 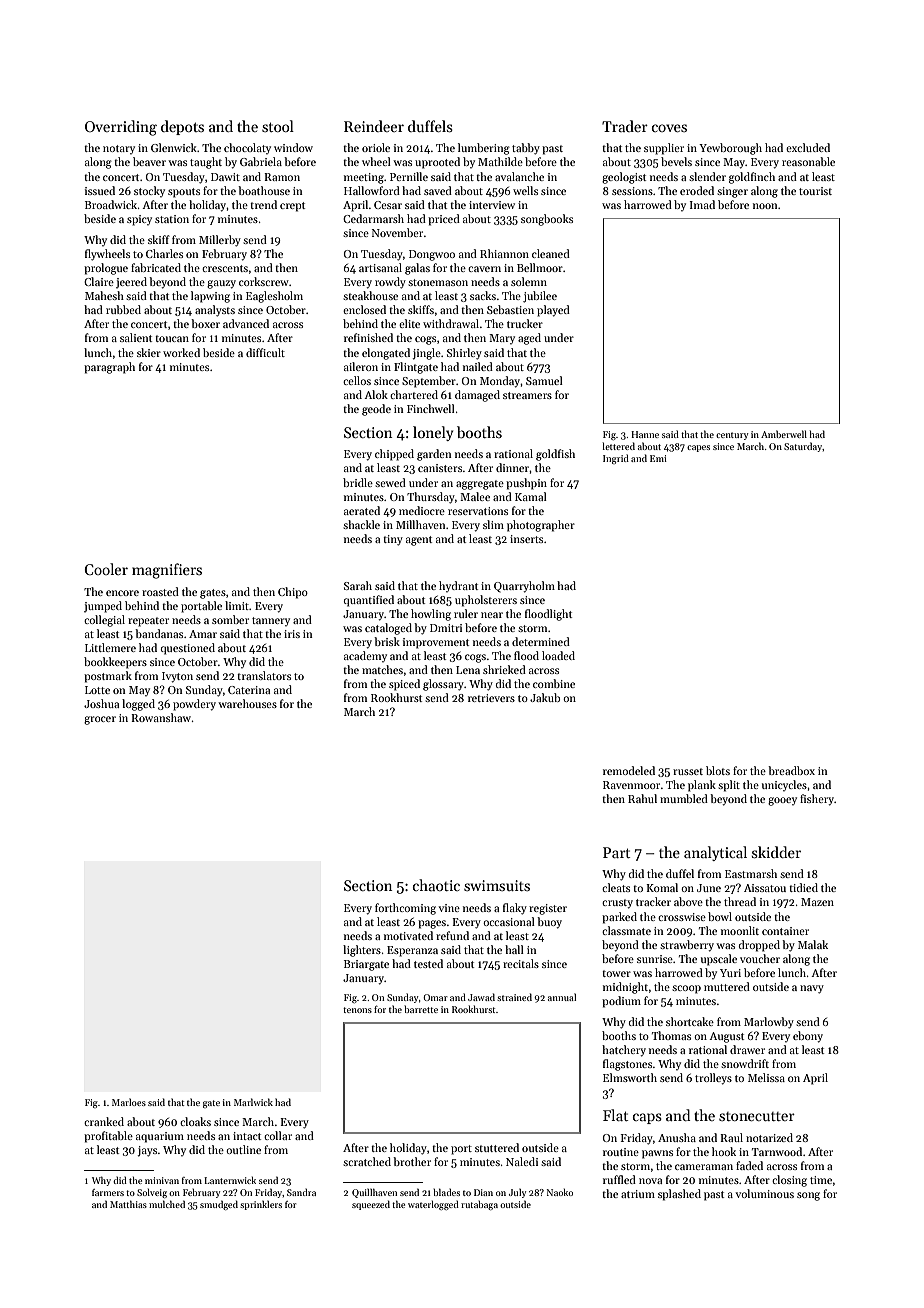 I want to click on Jawad, so click(x=481, y=997).
